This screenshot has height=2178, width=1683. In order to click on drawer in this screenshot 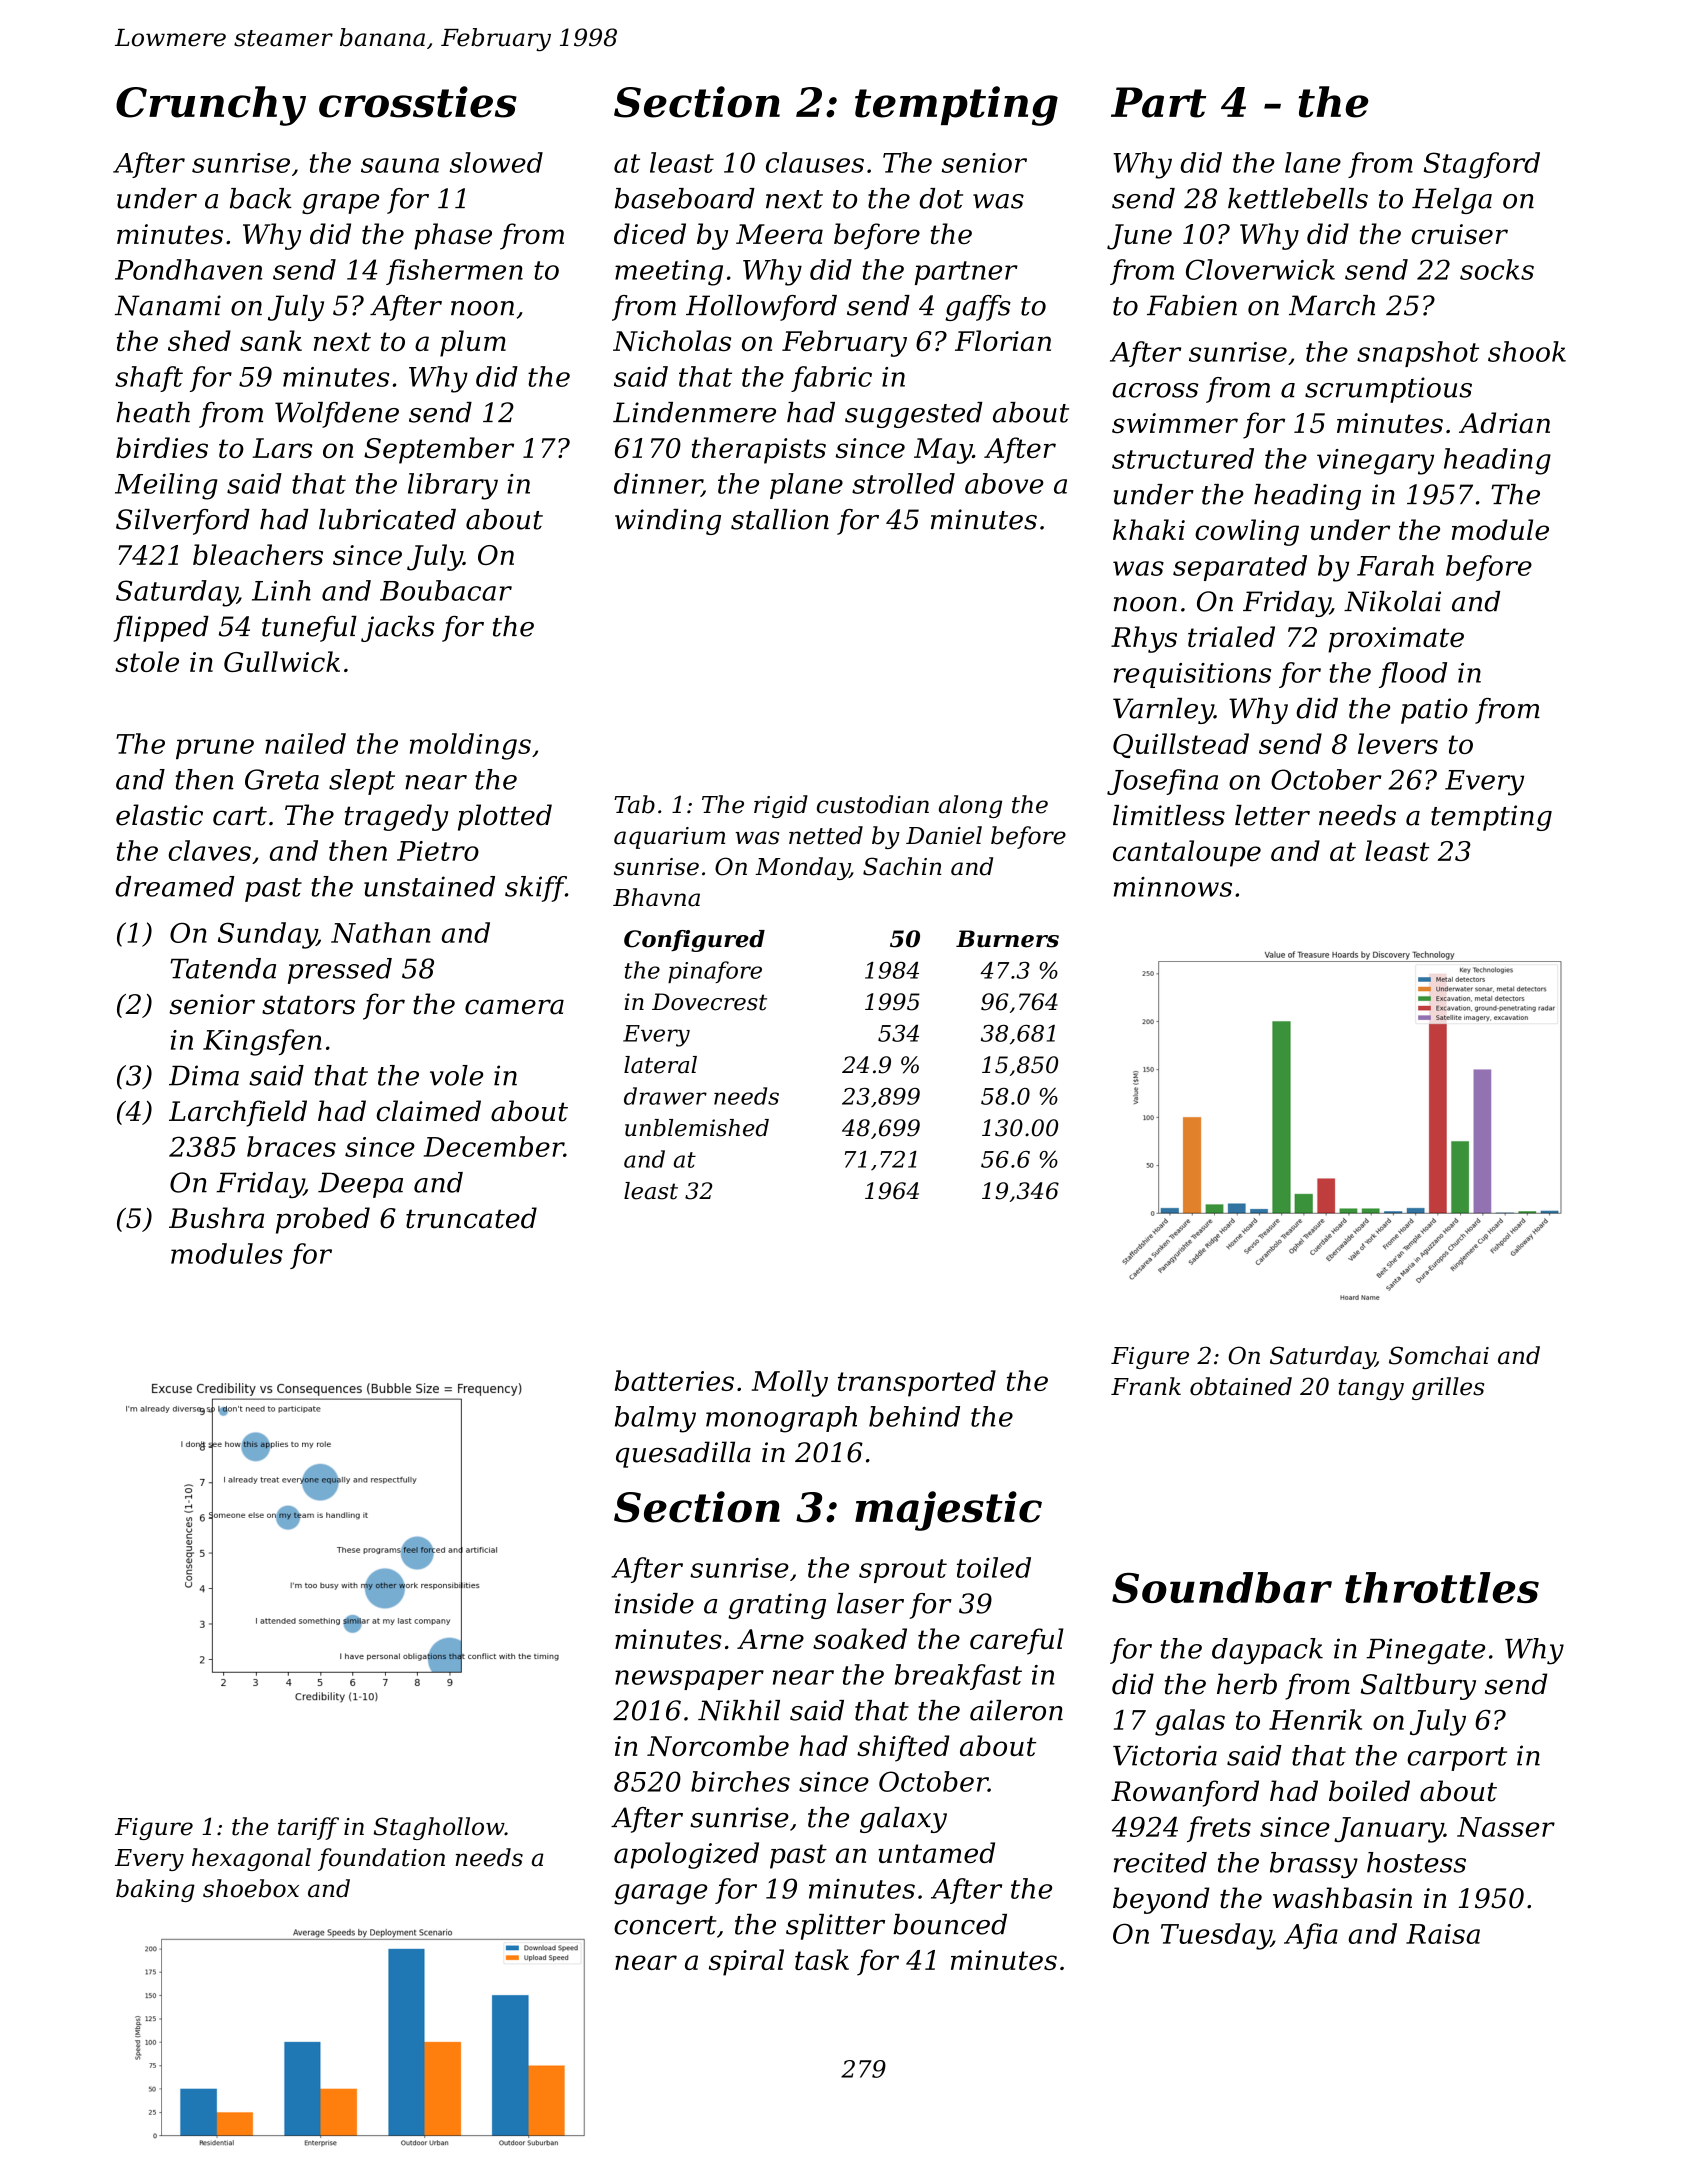, I will do `click(665, 1096)`.
